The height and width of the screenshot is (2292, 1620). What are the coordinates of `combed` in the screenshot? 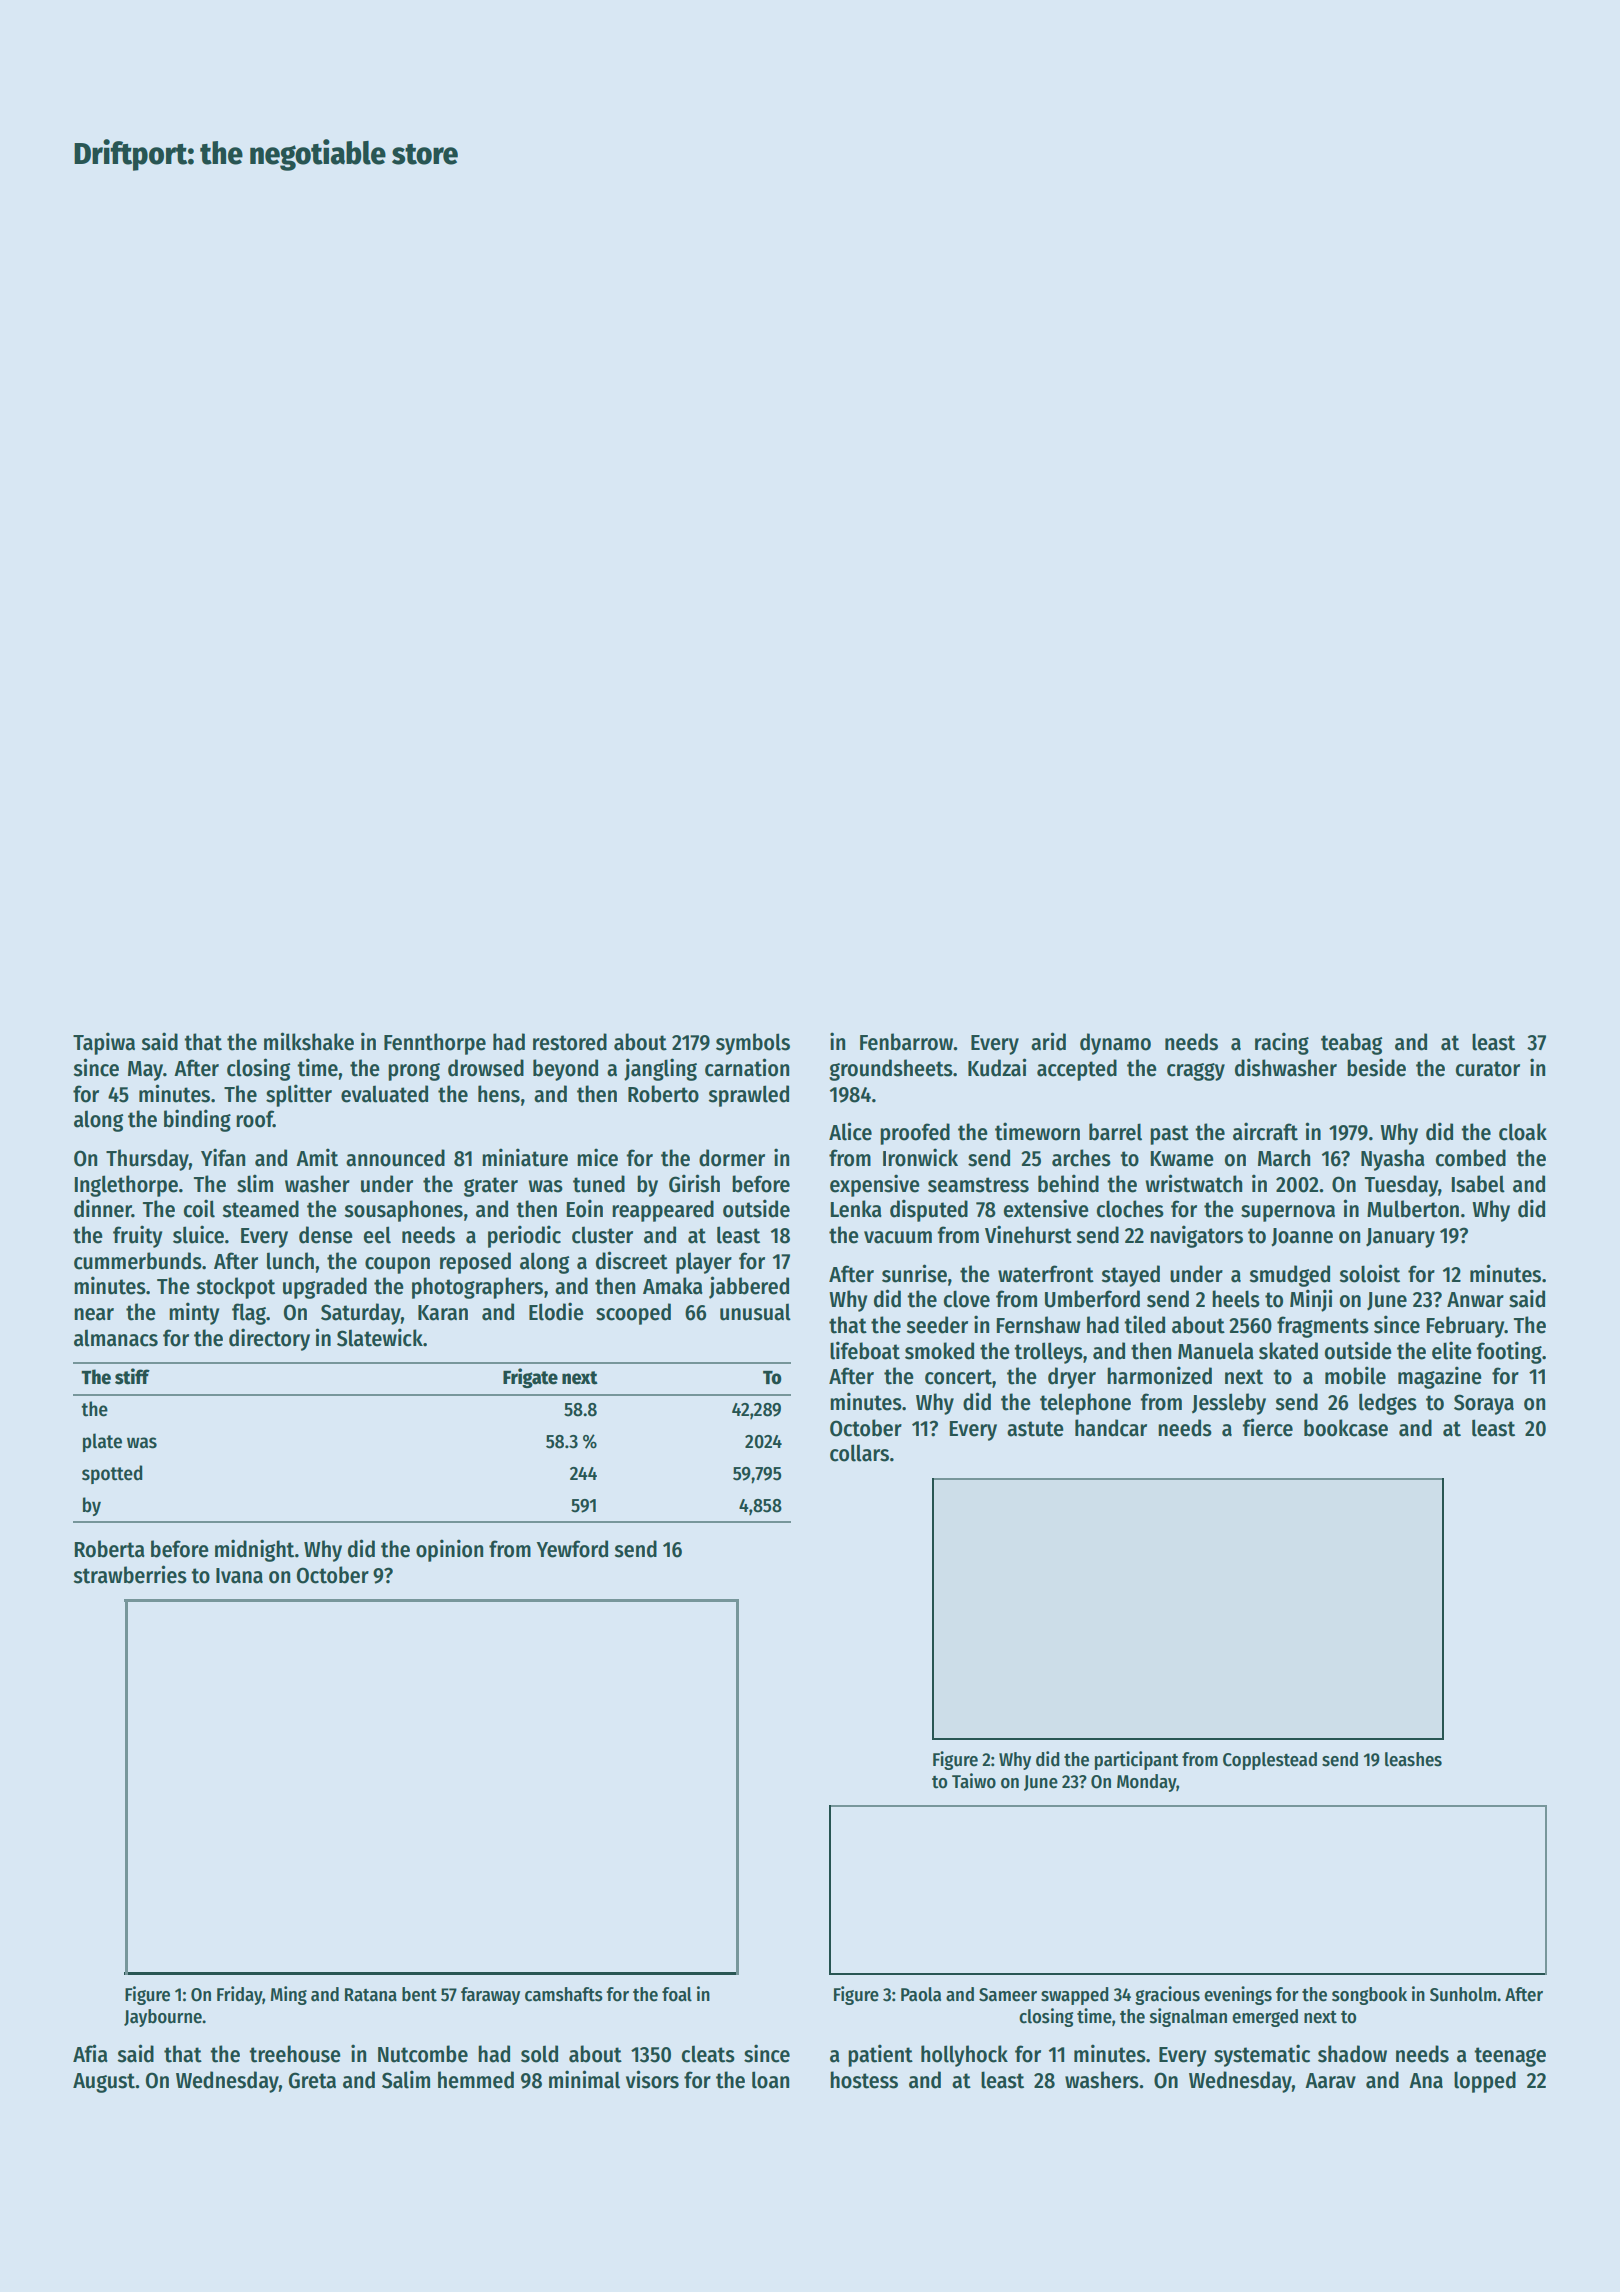 It's located at (1471, 1158).
